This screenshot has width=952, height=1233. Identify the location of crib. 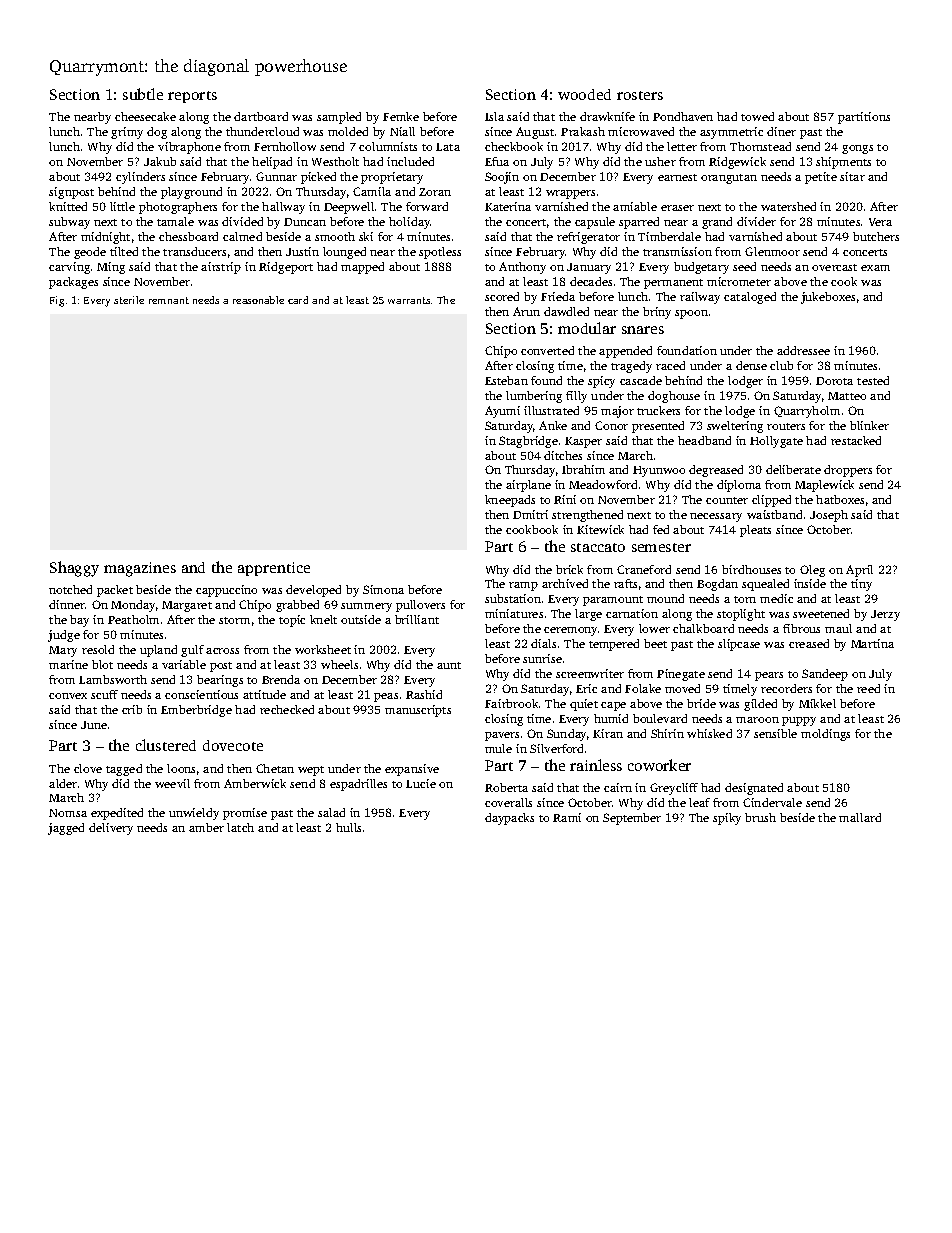
(132, 709).
